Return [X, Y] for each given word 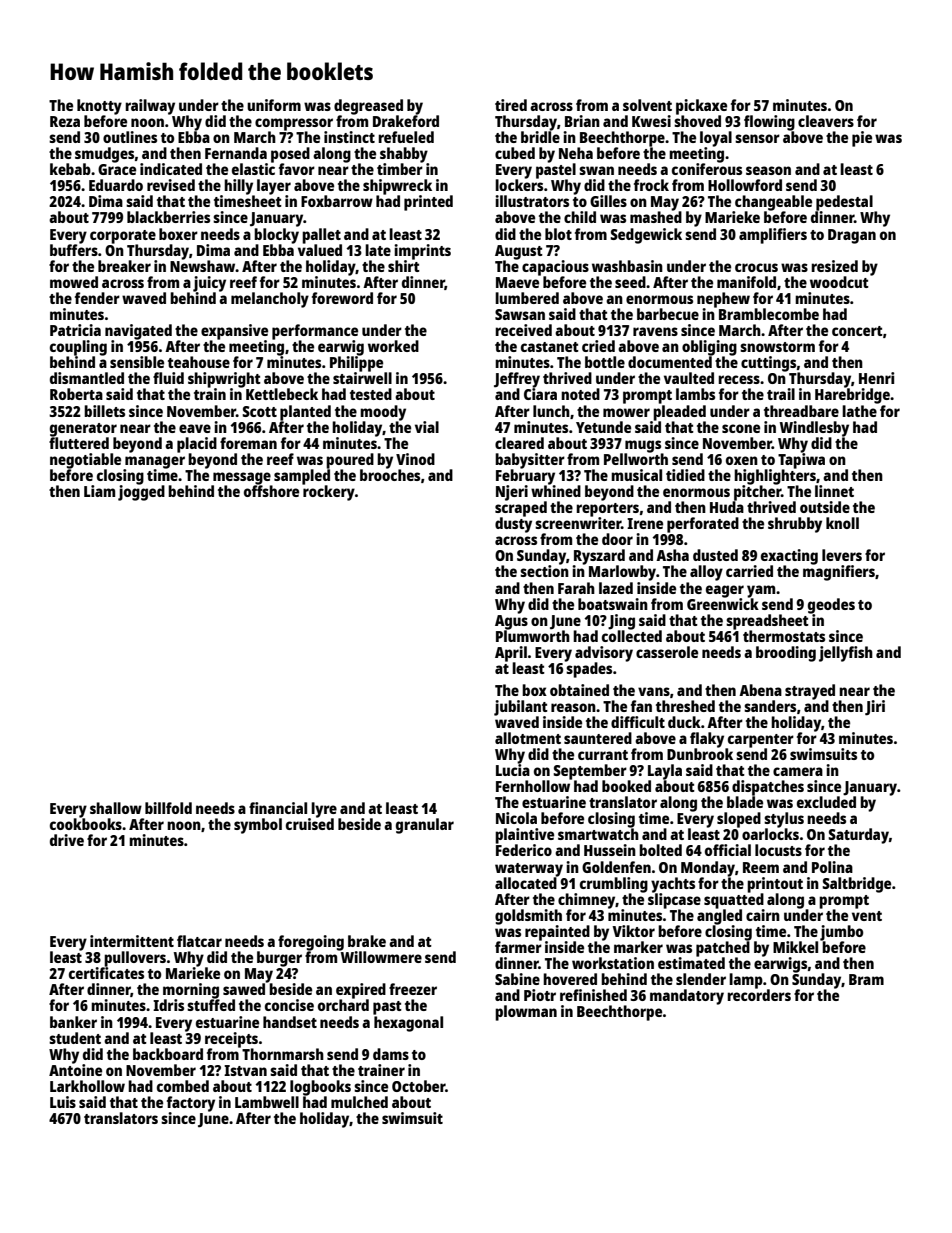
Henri [877, 378]
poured [350, 461]
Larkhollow [87, 1086]
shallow [116, 808]
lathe [859, 411]
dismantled [87, 378]
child [580, 217]
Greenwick [723, 604]
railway [150, 107]
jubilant [521, 708]
